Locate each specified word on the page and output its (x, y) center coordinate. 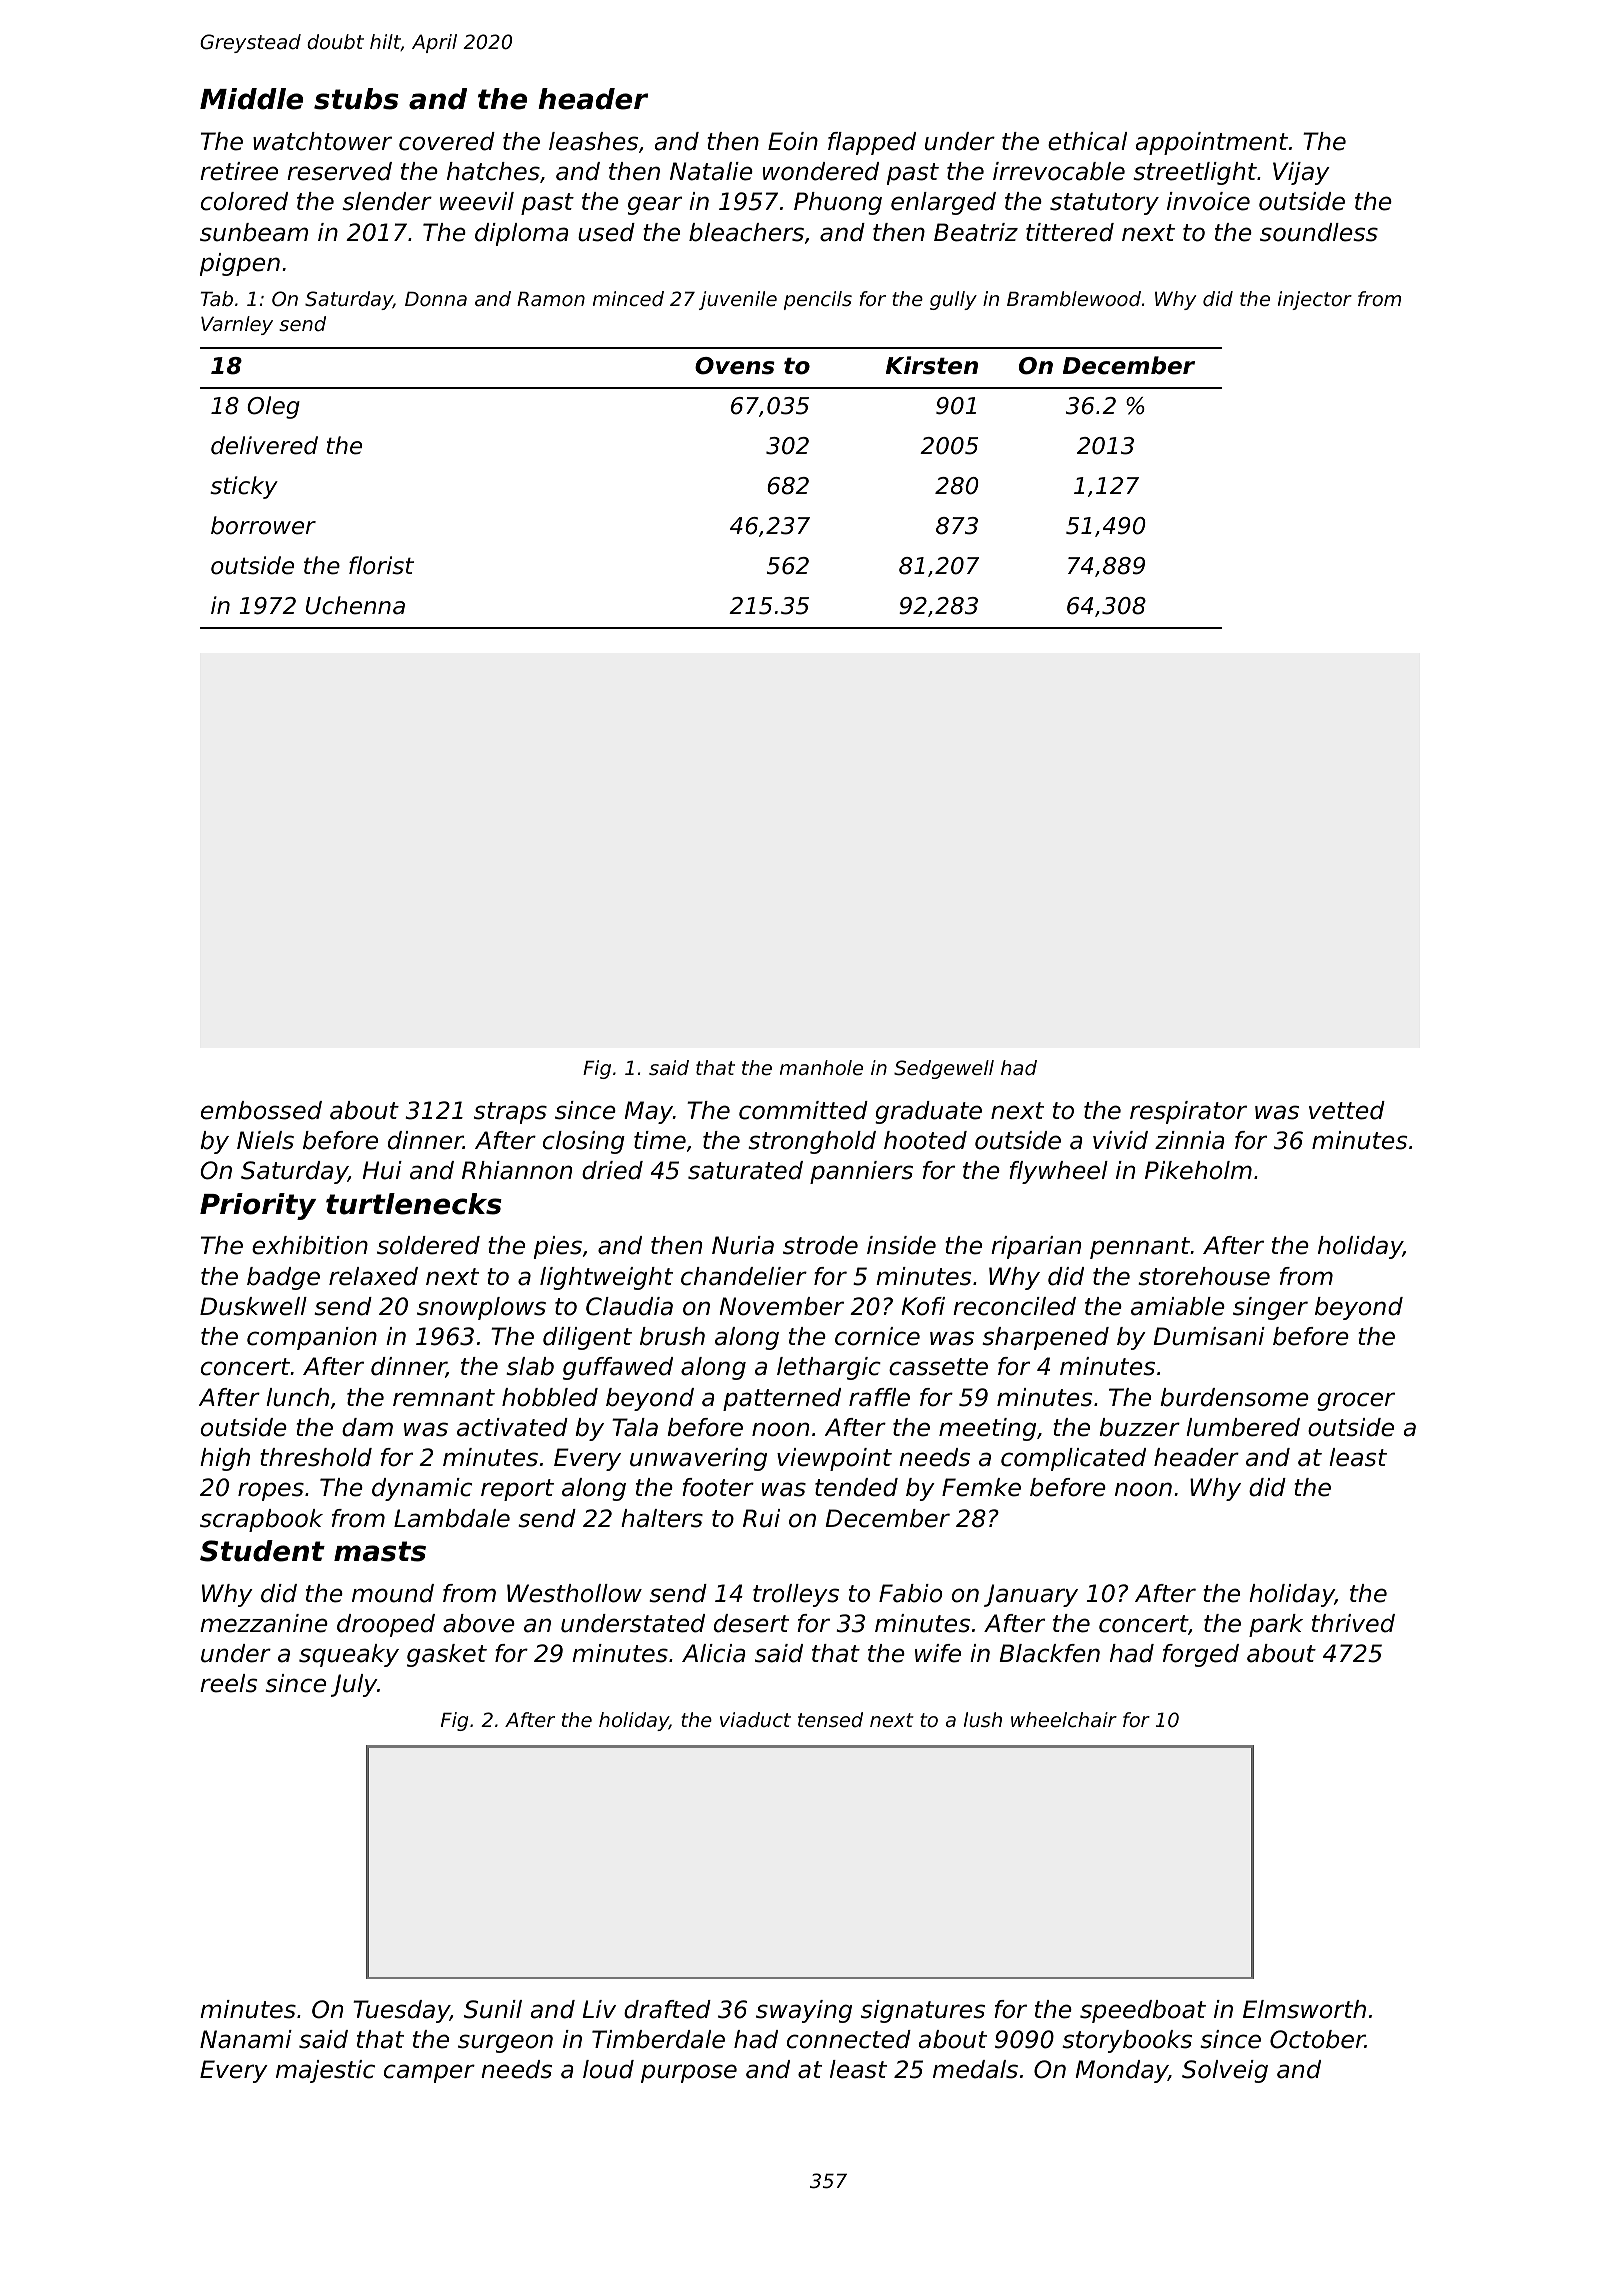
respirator (1188, 1112)
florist (381, 565)
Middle (251, 99)
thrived (1353, 1623)
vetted (1347, 1110)
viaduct (755, 1720)
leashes (593, 141)
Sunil (493, 2009)
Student (262, 1551)
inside (901, 1245)
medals (975, 2069)
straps (510, 1113)
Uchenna (355, 605)
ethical (1087, 141)
